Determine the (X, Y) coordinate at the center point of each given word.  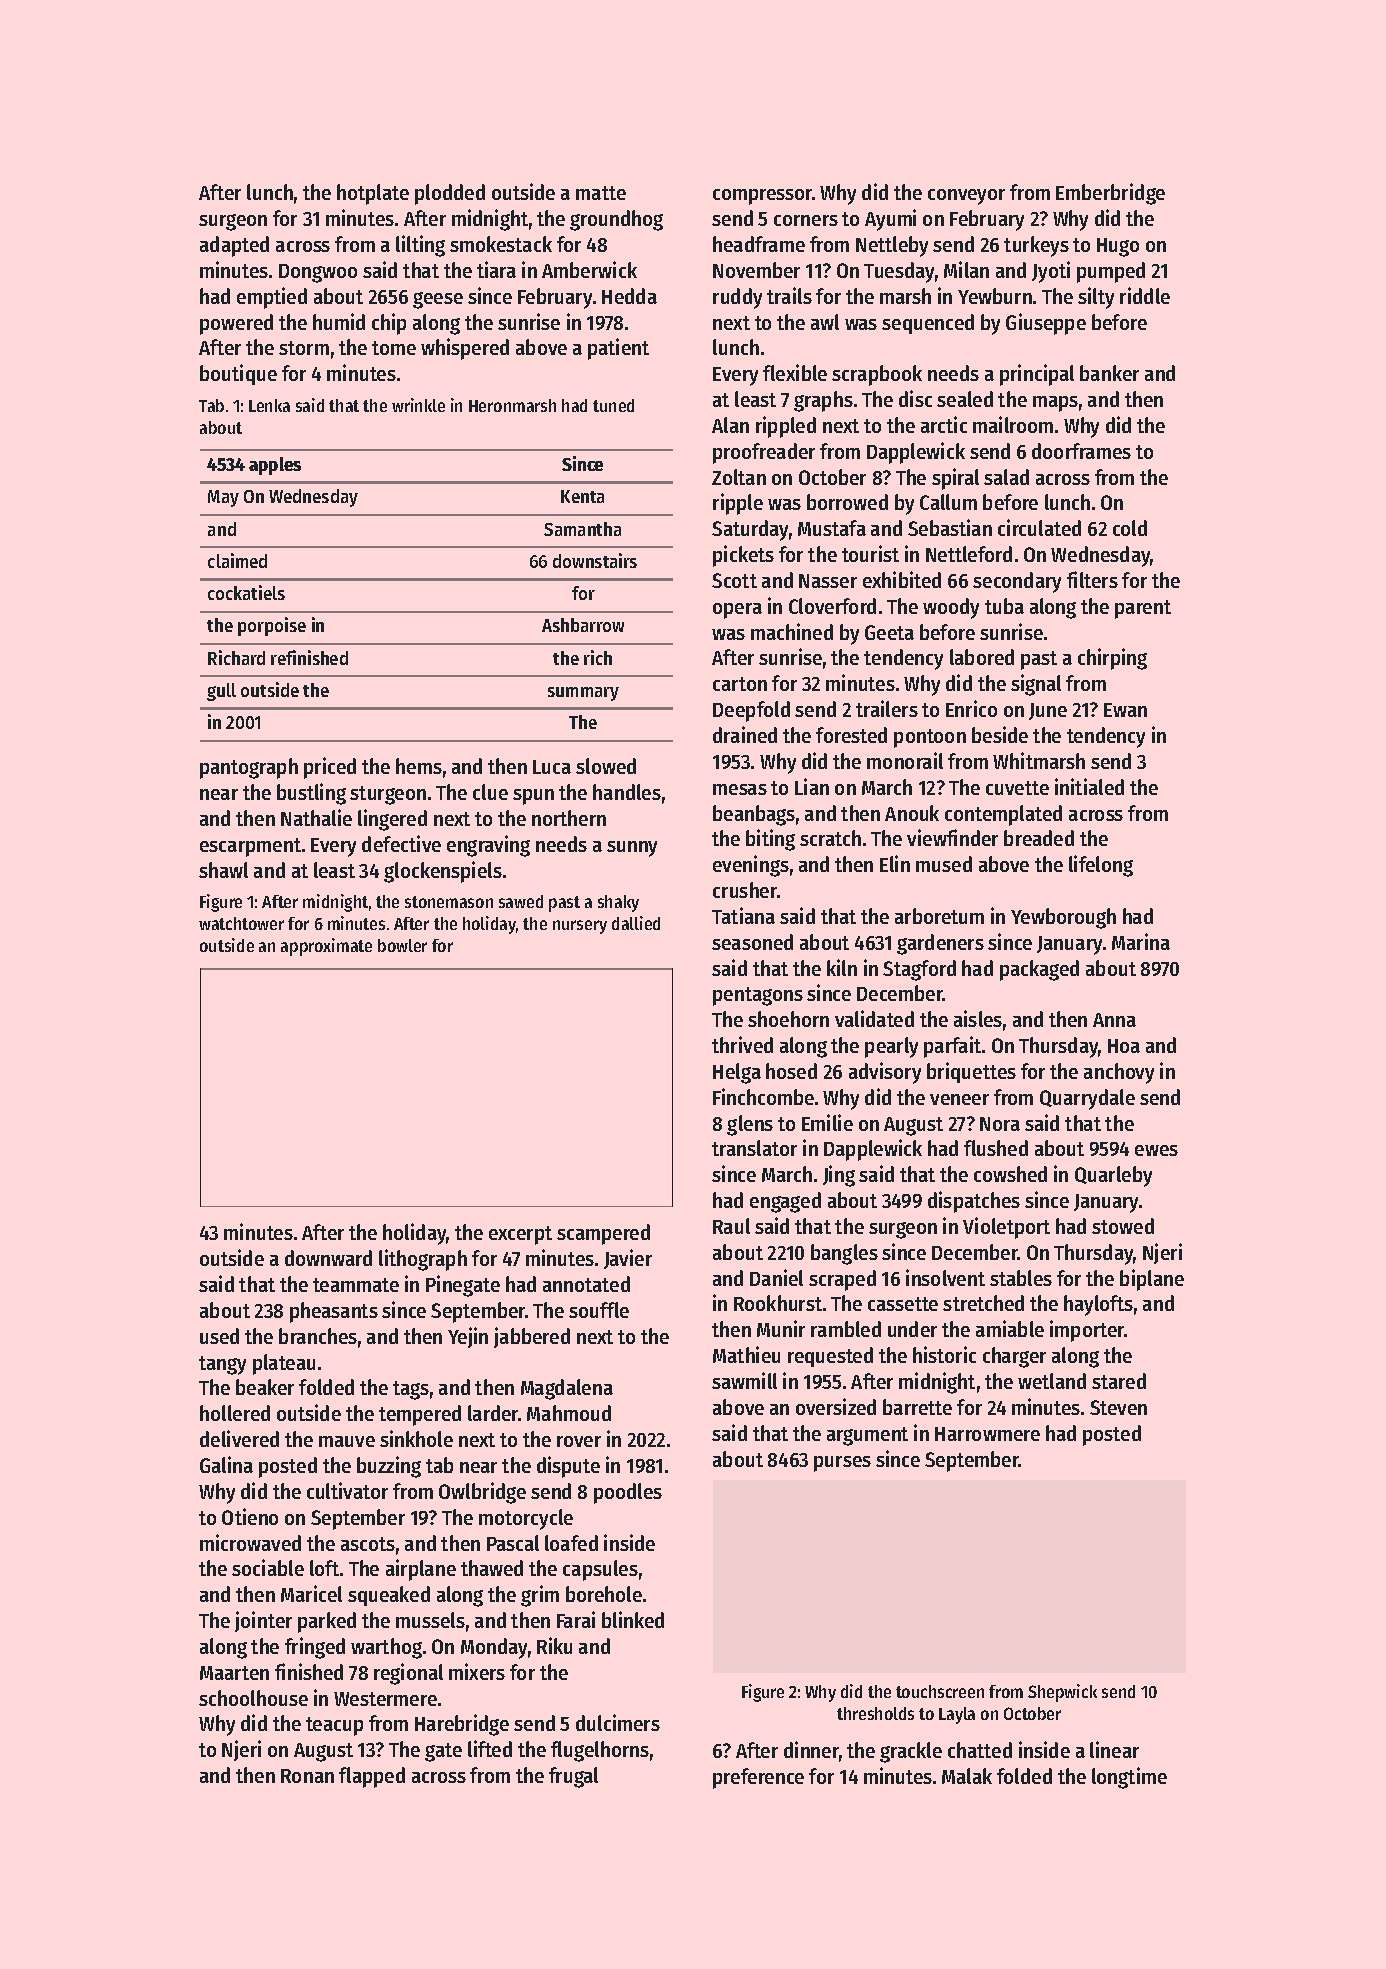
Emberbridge (1110, 194)
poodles (628, 1493)
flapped (372, 1777)
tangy (222, 1365)
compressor (763, 197)
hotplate (373, 194)
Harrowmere (987, 1434)
